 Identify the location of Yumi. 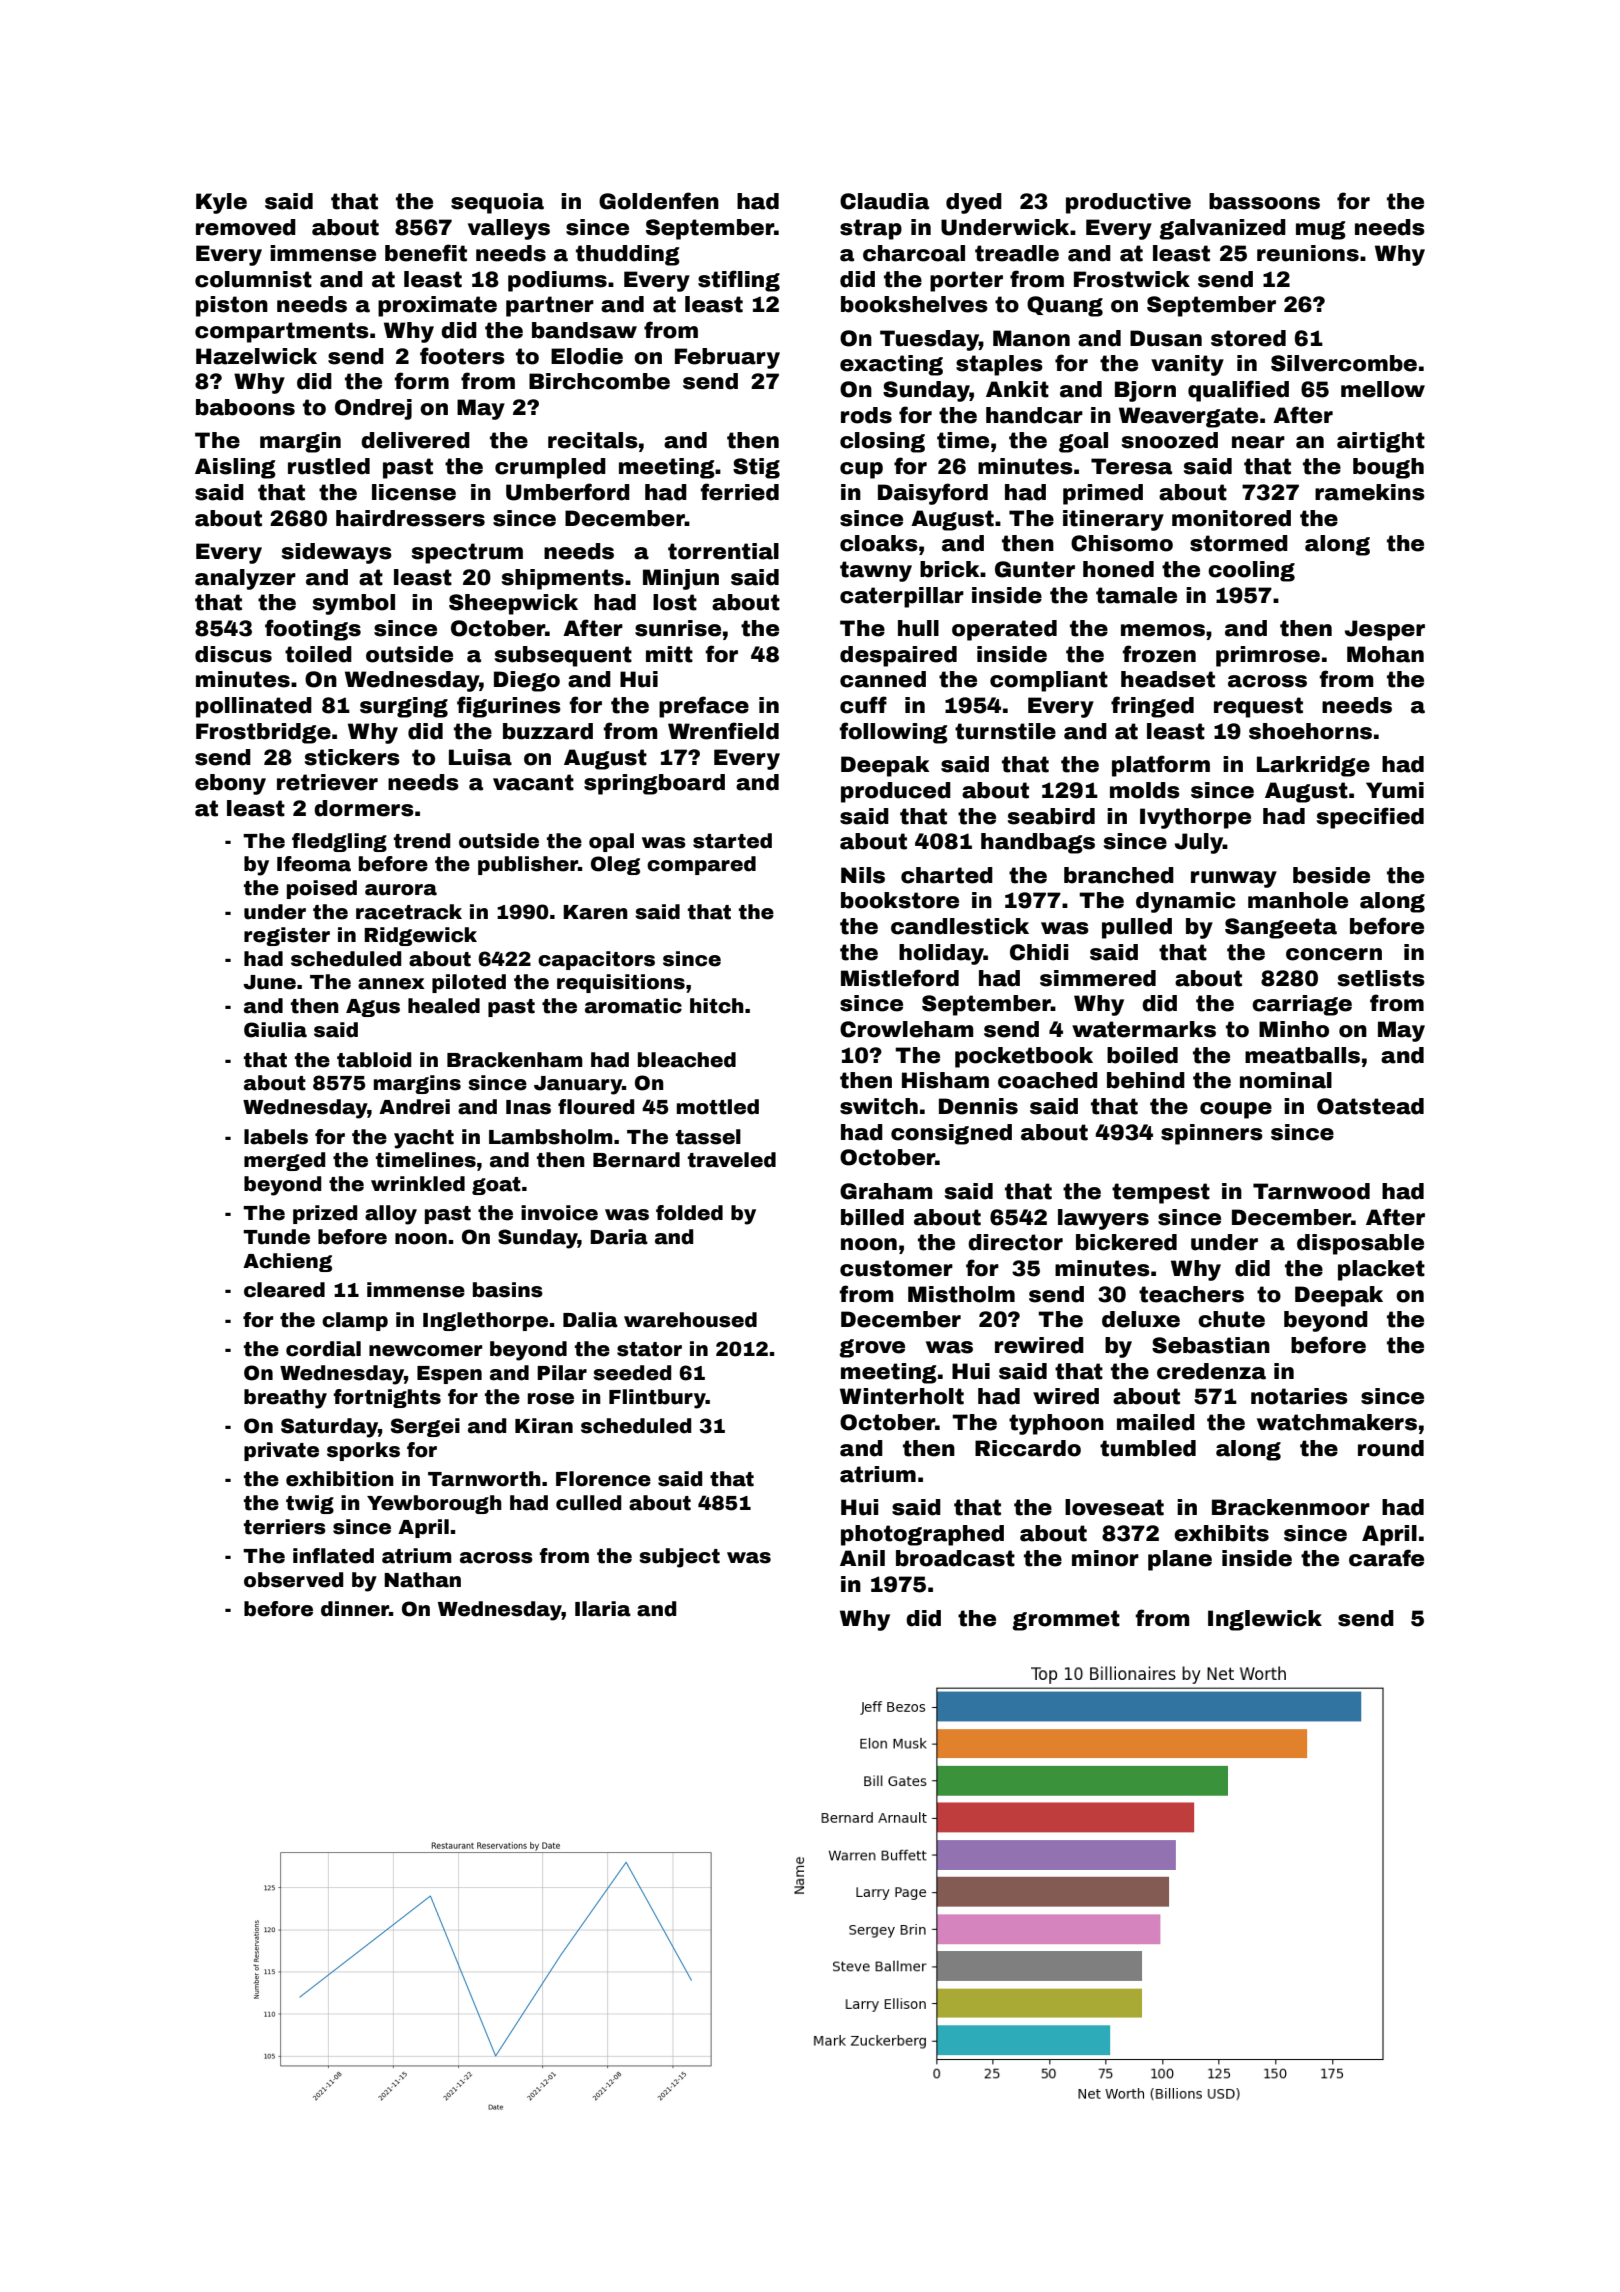
(1395, 790).
